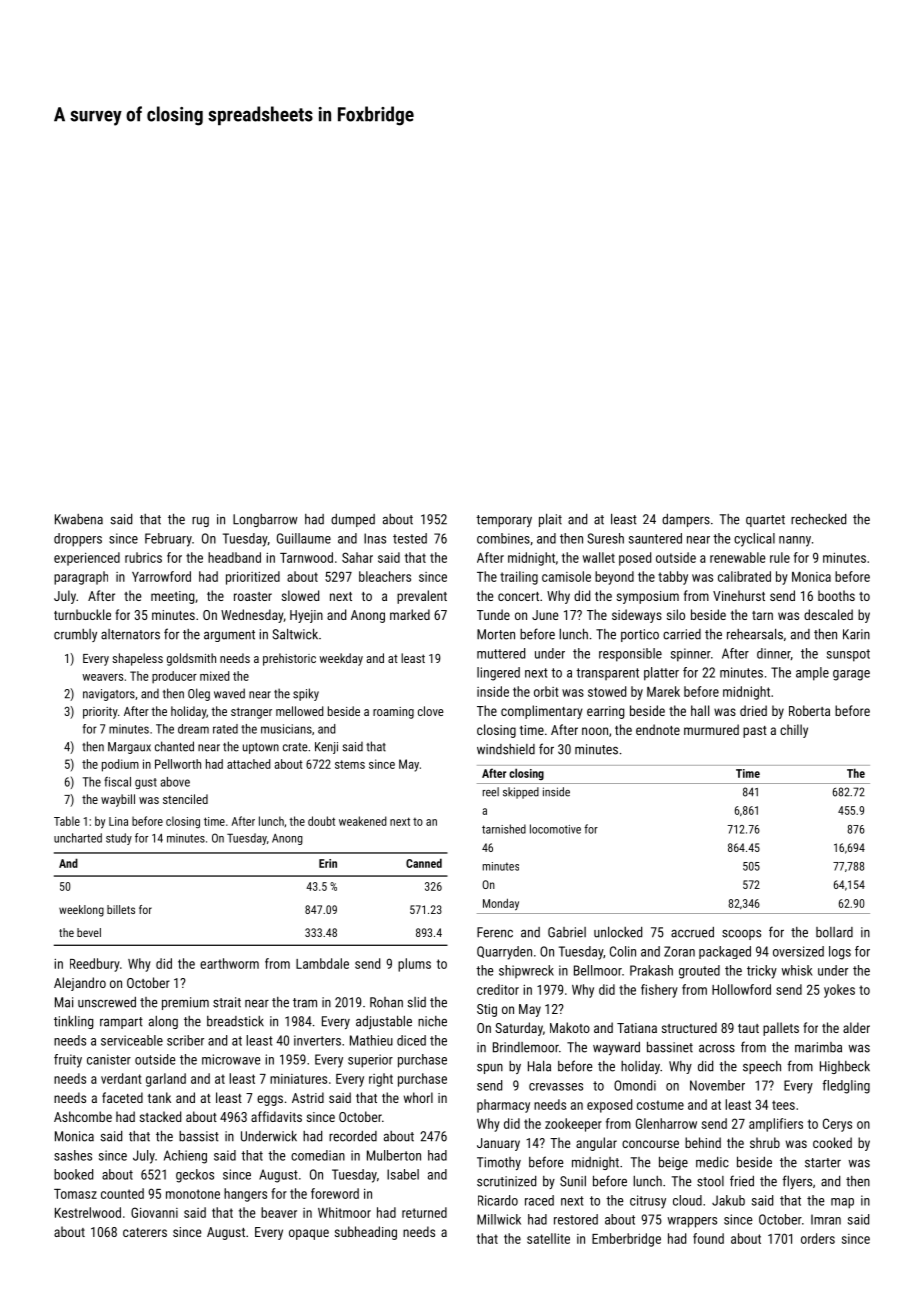 Image resolution: width=924 pixels, height=1308 pixels. What do you see at coordinates (504, 521) in the document?
I see `temporary` at bounding box center [504, 521].
